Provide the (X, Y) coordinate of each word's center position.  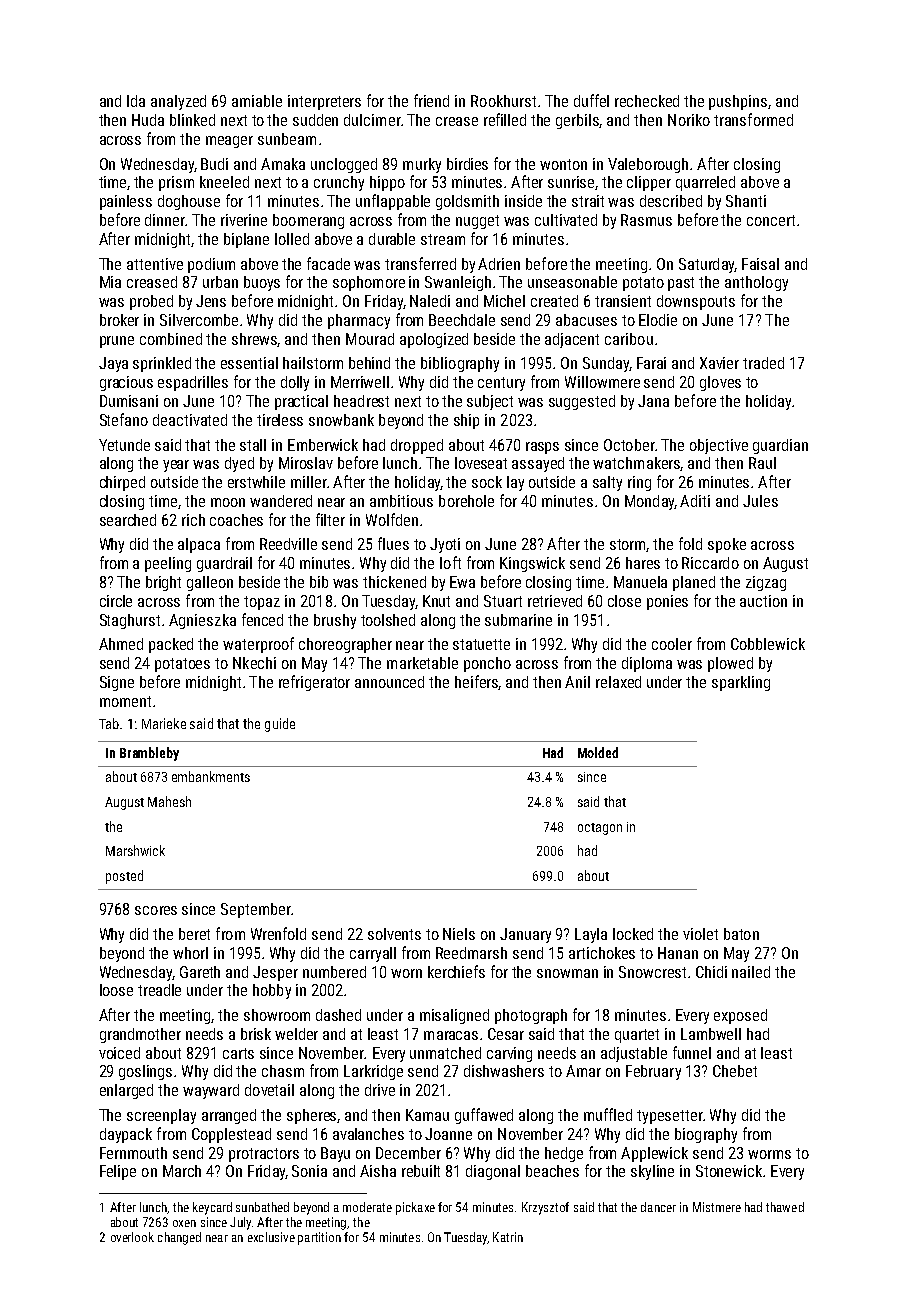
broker (119, 320)
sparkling (741, 683)
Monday (650, 502)
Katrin (508, 1237)
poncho (487, 664)
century (501, 384)
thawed (785, 1207)
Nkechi (254, 663)
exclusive (271, 1237)
